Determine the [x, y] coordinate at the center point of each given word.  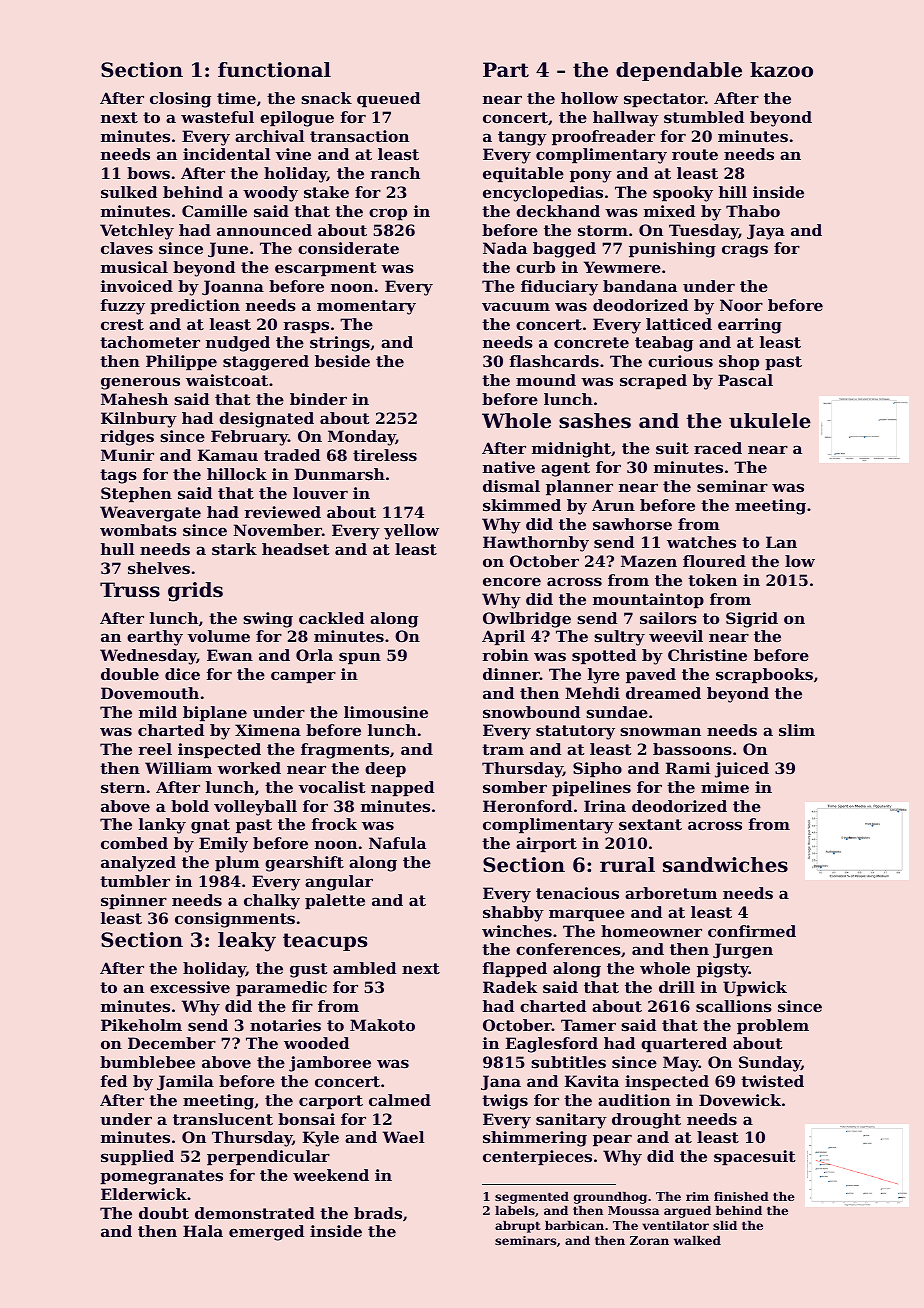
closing [180, 100]
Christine [707, 655]
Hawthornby [536, 544]
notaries [285, 1025]
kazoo [781, 70]
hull [117, 549]
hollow [589, 98]
